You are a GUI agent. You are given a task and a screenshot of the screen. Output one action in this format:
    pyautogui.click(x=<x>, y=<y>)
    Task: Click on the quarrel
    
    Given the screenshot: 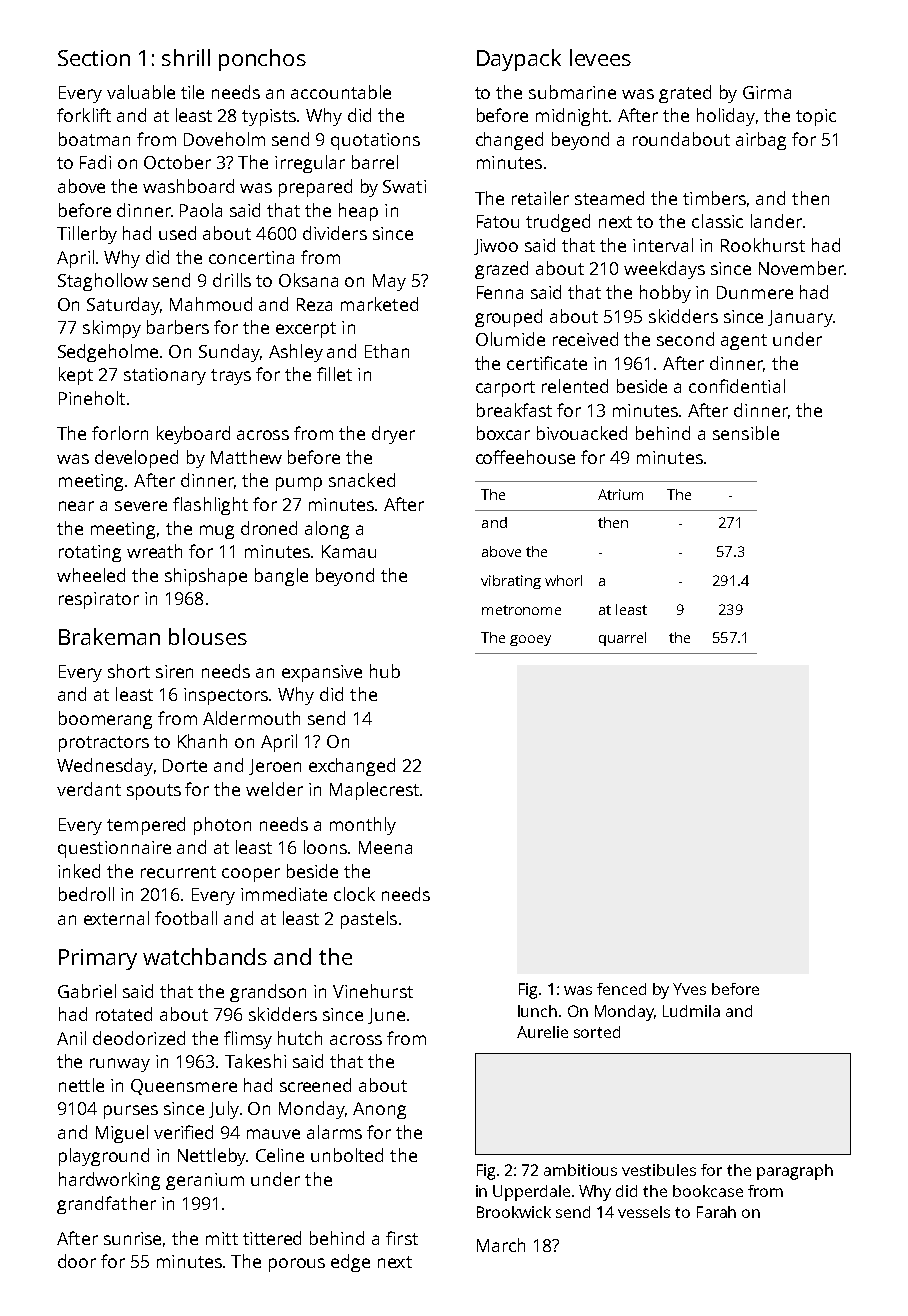 What is the action you would take?
    pyautogui.click(x=622, y=639)
